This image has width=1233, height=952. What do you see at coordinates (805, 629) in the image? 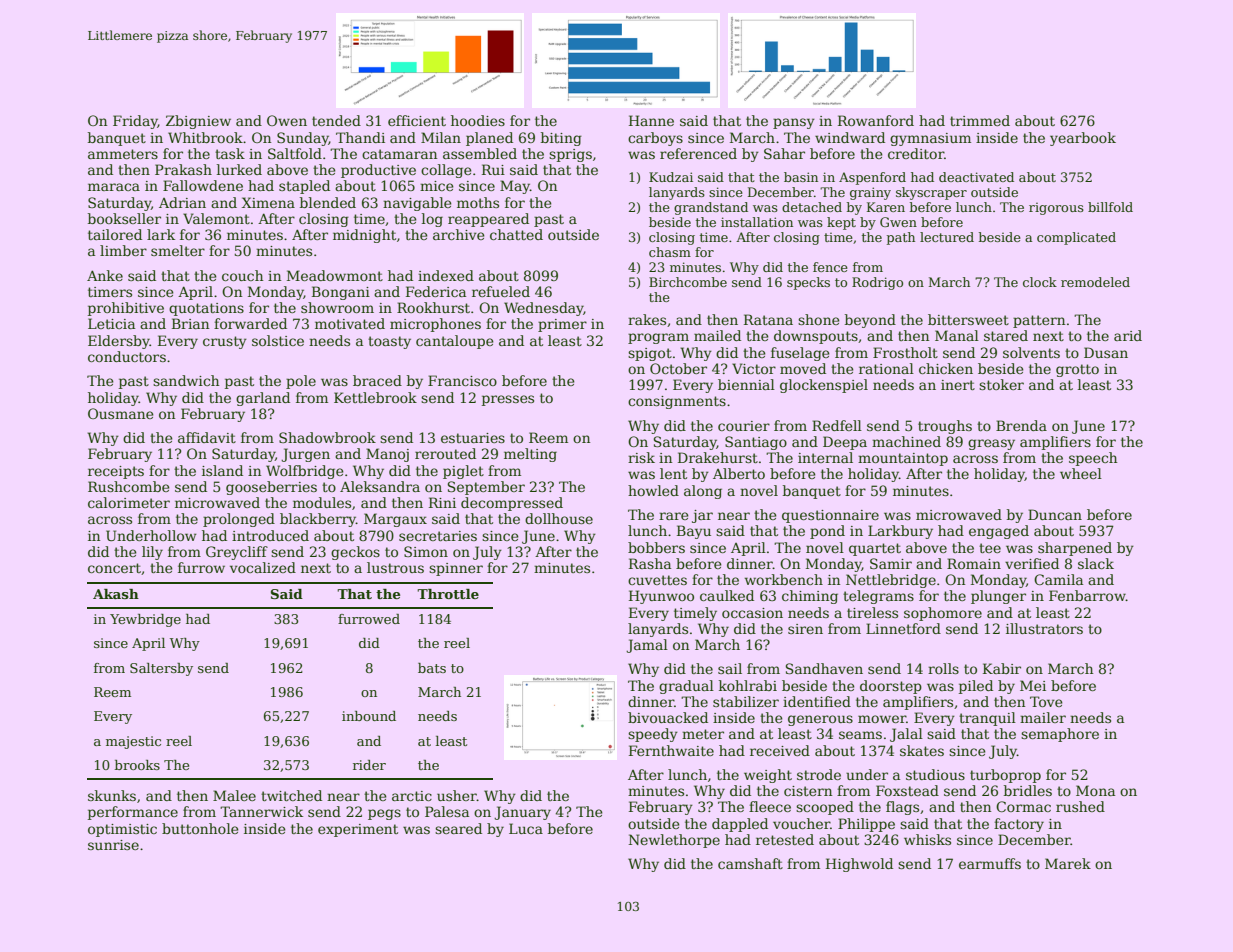
I see `siren` at bounding box center [805, 629].
